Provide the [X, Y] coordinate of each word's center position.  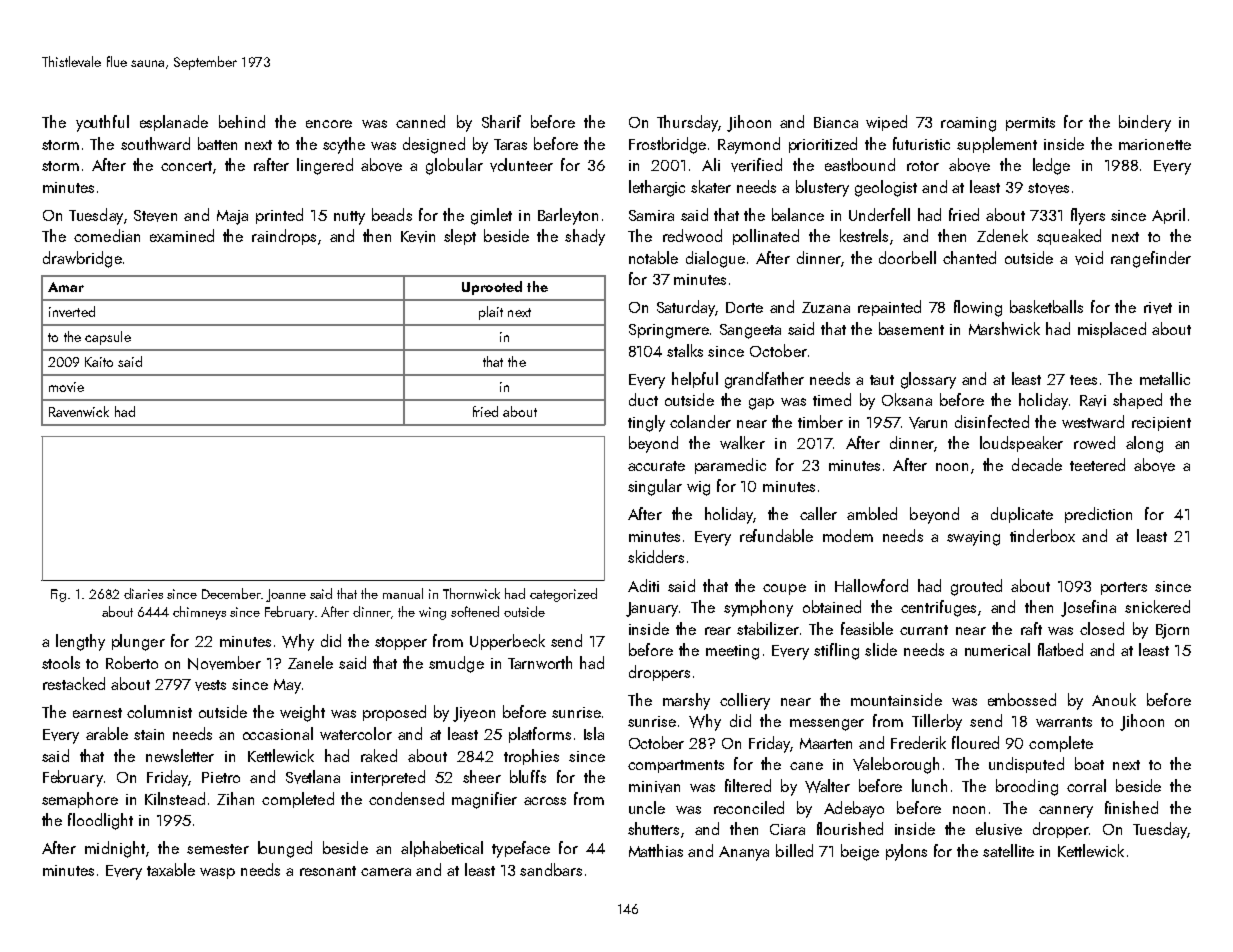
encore [329, 124]
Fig [58, 595]
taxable [171, 869]
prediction [1098, 515]
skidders [656, 556]
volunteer [521, 165]
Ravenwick [79, 411]
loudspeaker [1021, 444]
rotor [923, 166]
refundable [776, 535]
